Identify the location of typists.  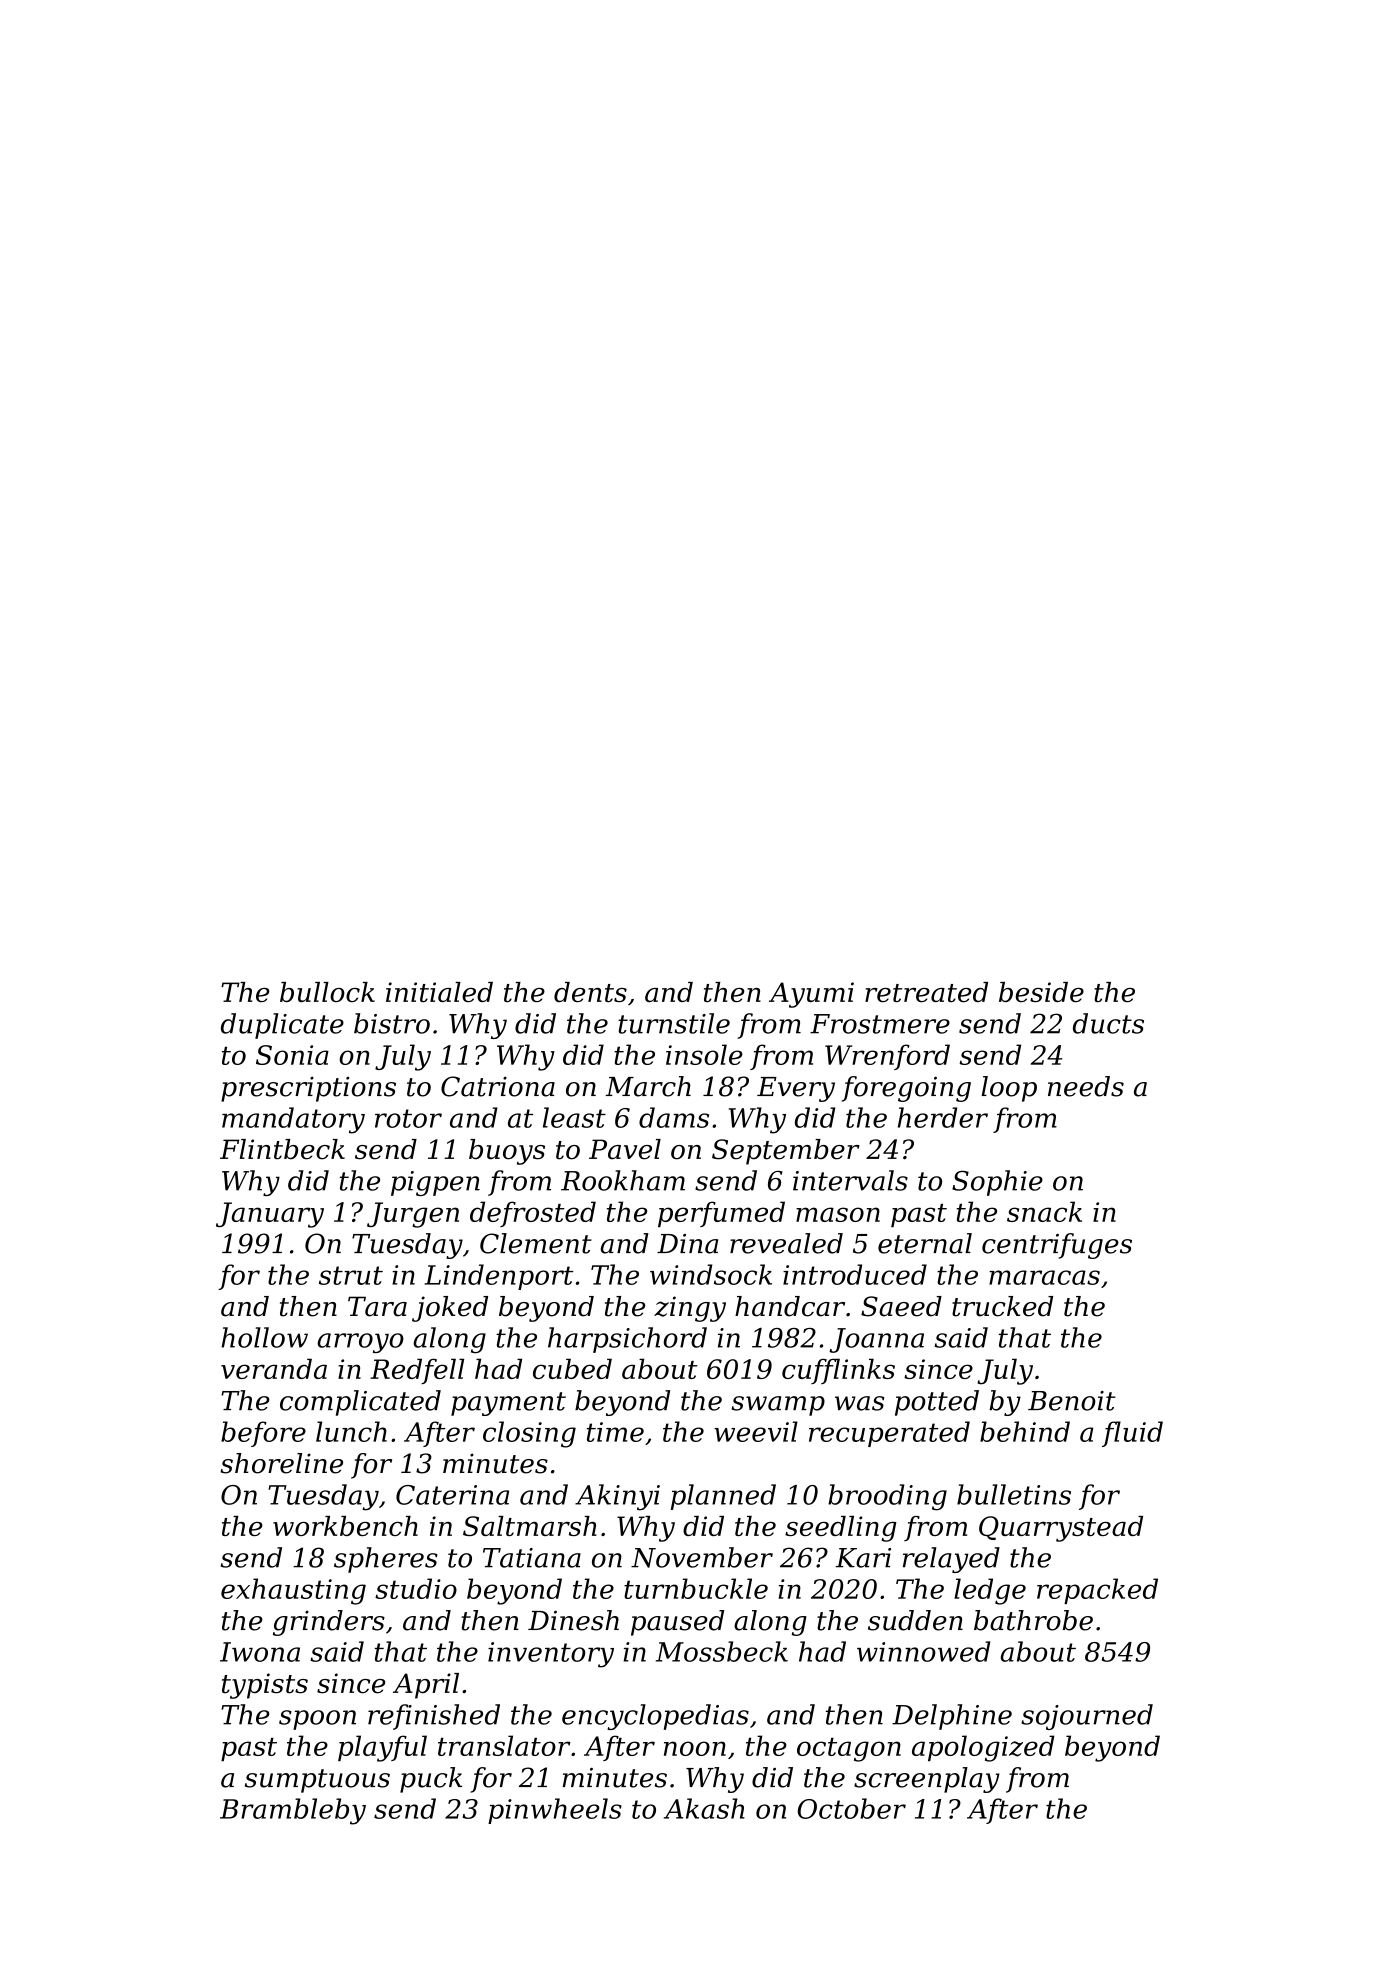
(265, 1686).
